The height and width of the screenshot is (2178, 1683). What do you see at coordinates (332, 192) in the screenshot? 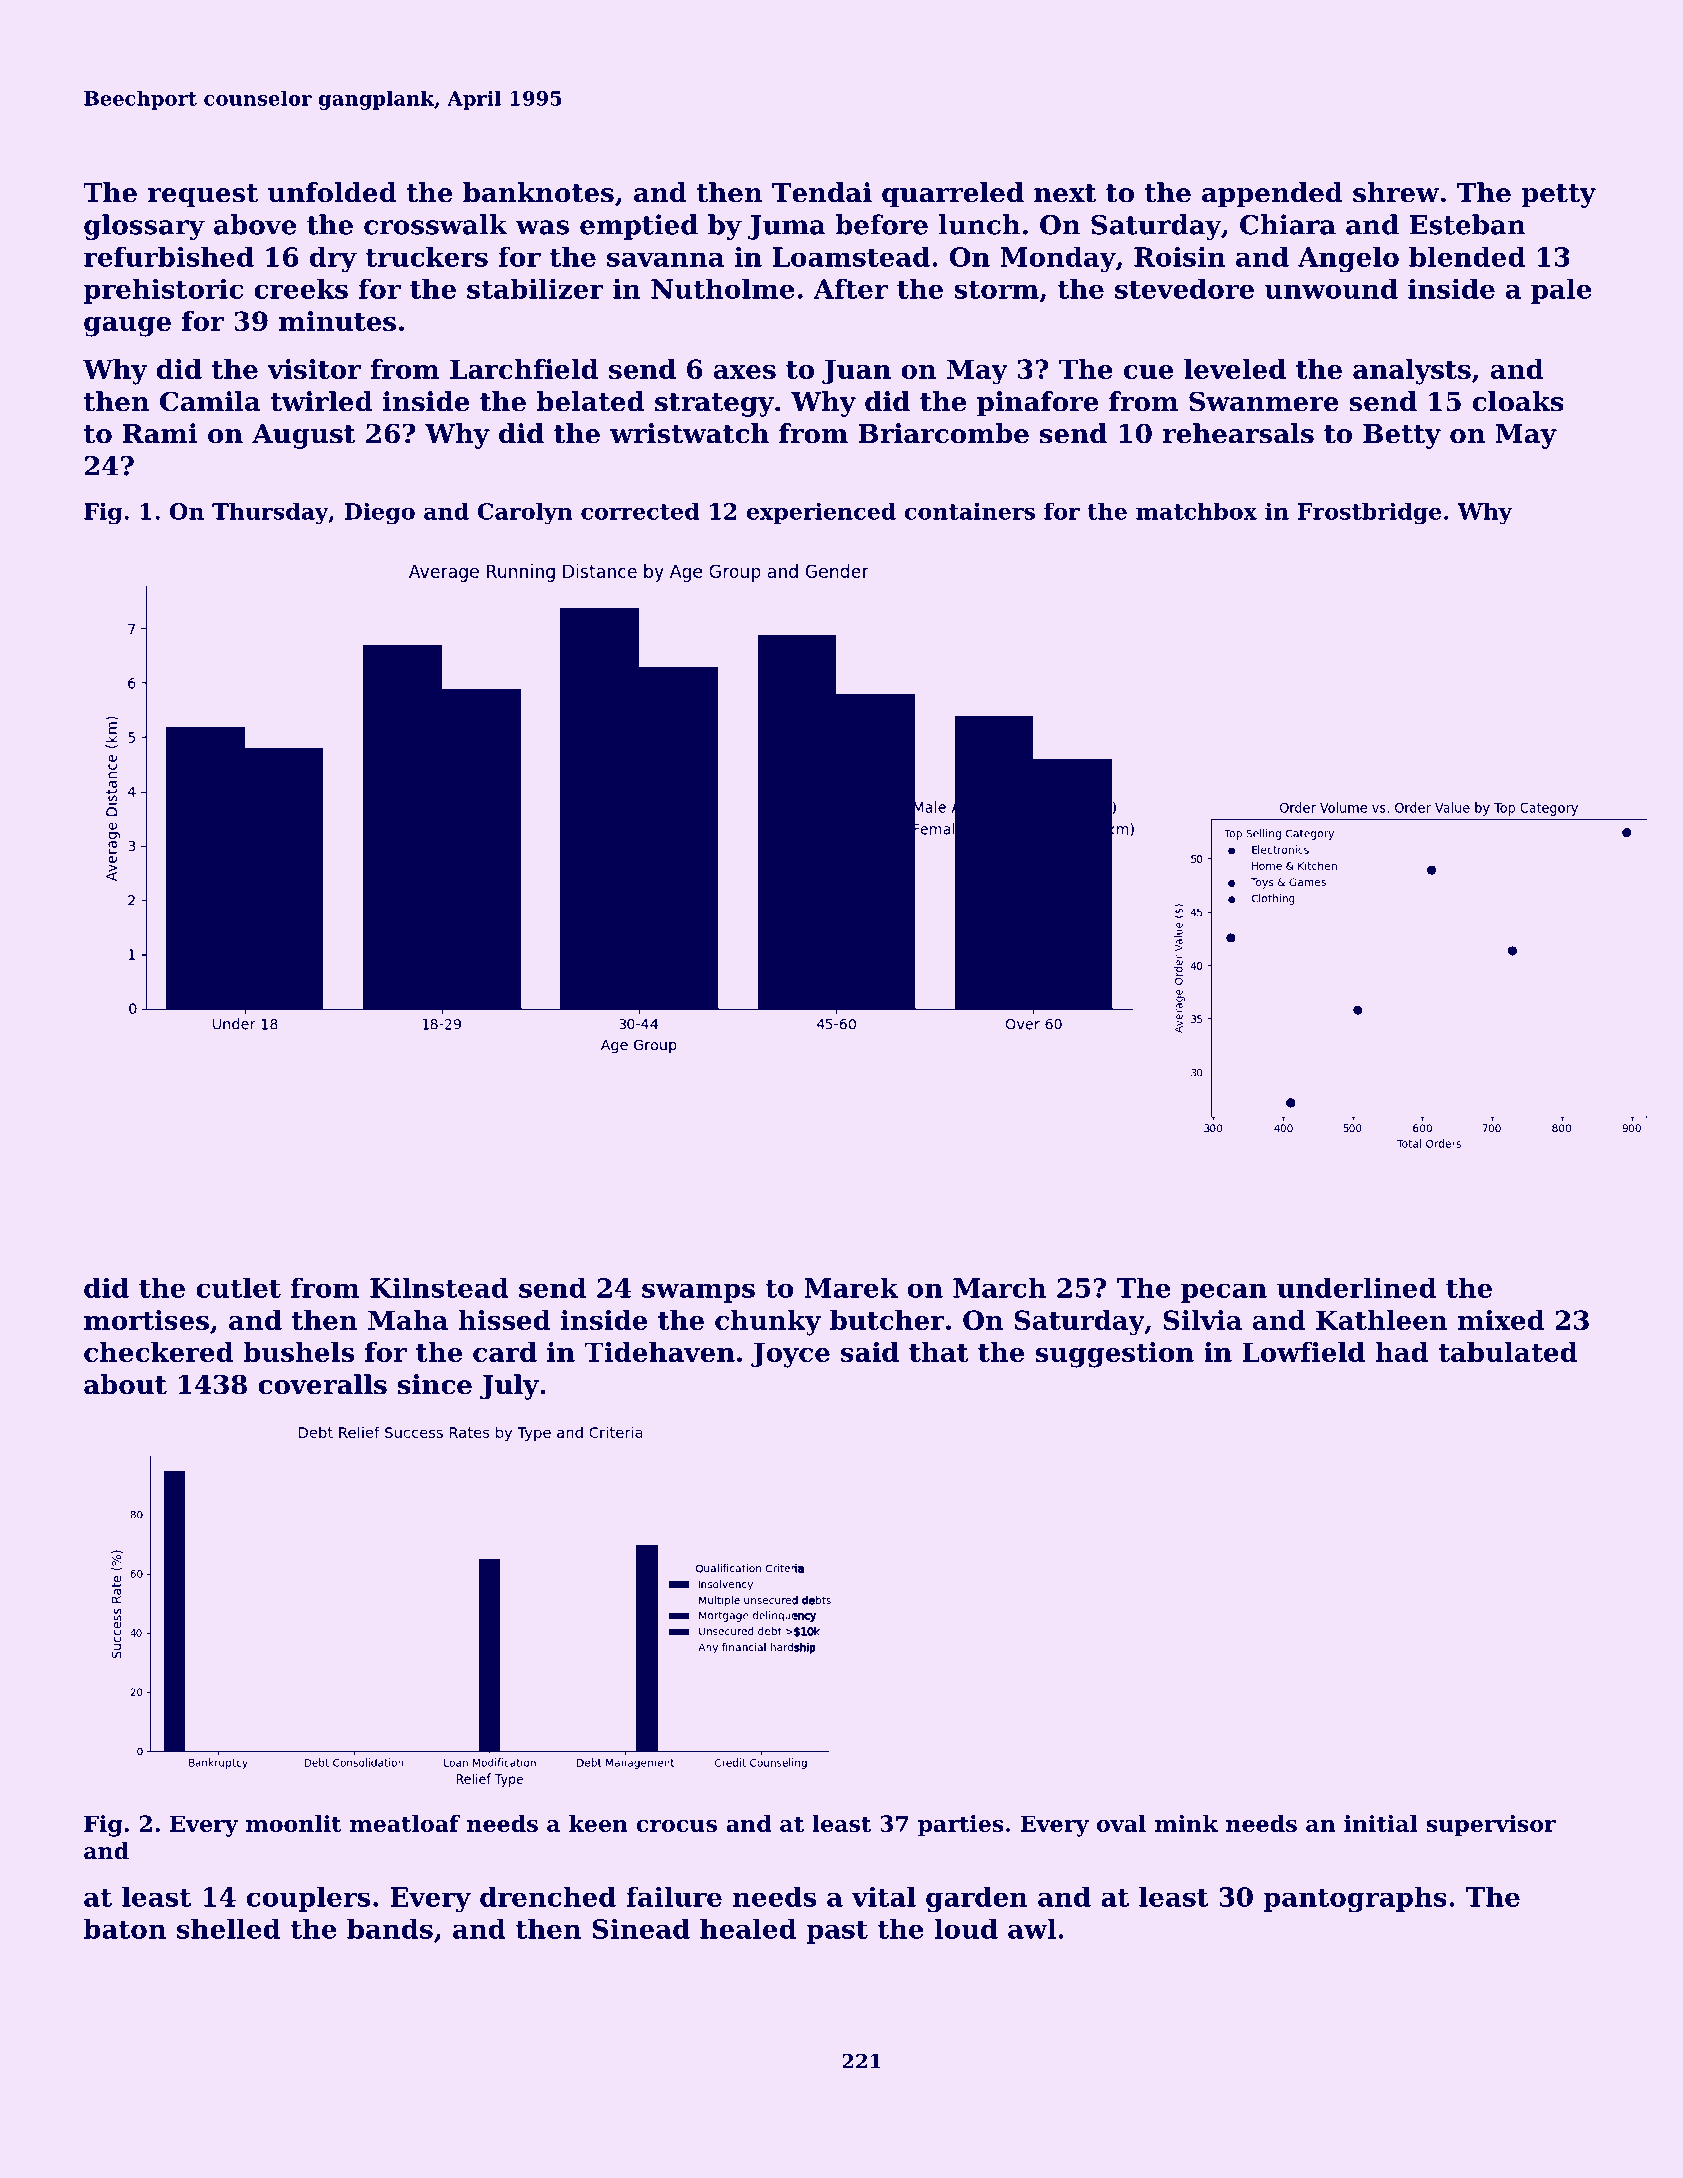
I see `unfolded` at bounding box center [332, 192].
